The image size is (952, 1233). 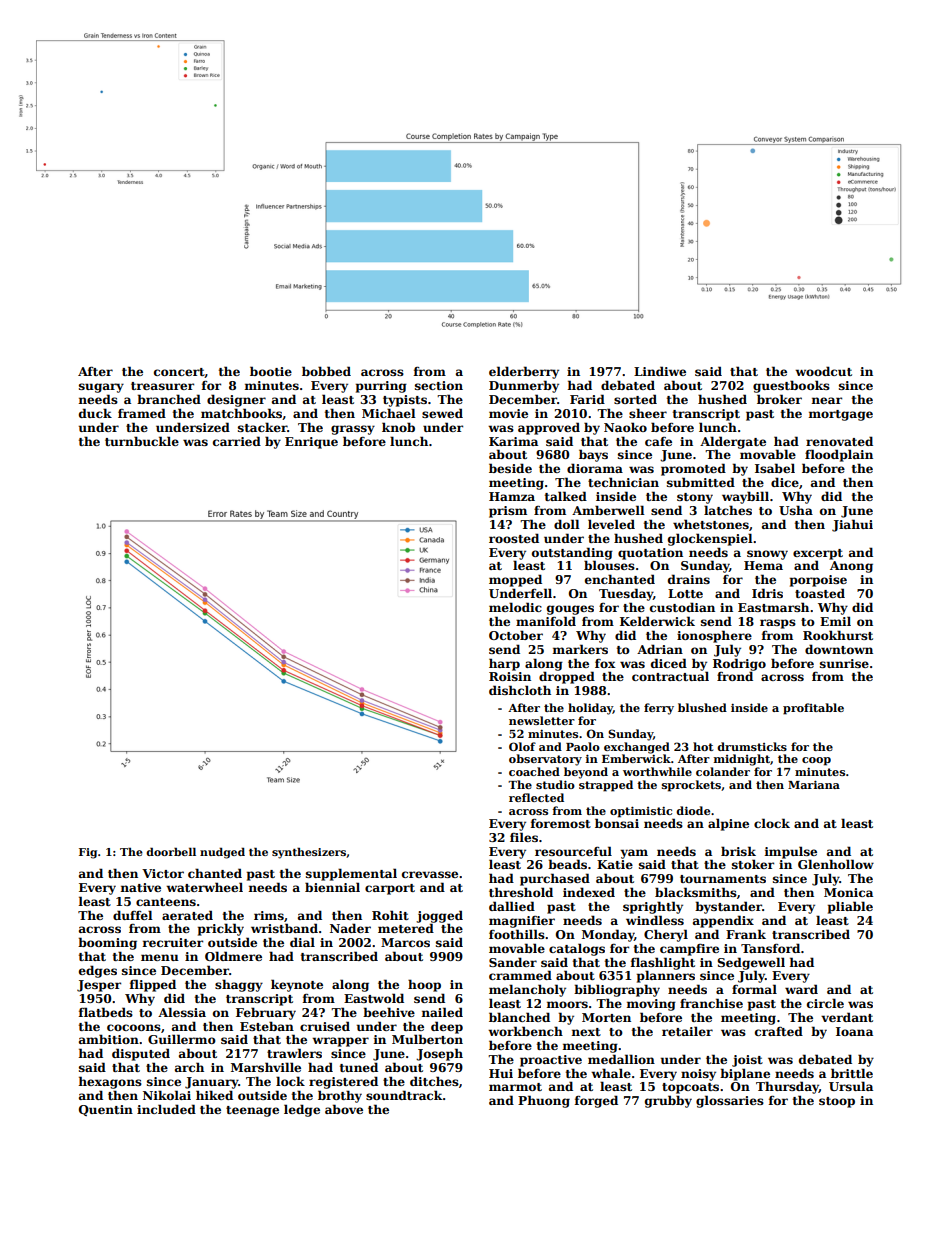 What do you see at coordinates (546, 621) in the screenshot?
I see `manifold` at bounding box center [546, 621].
